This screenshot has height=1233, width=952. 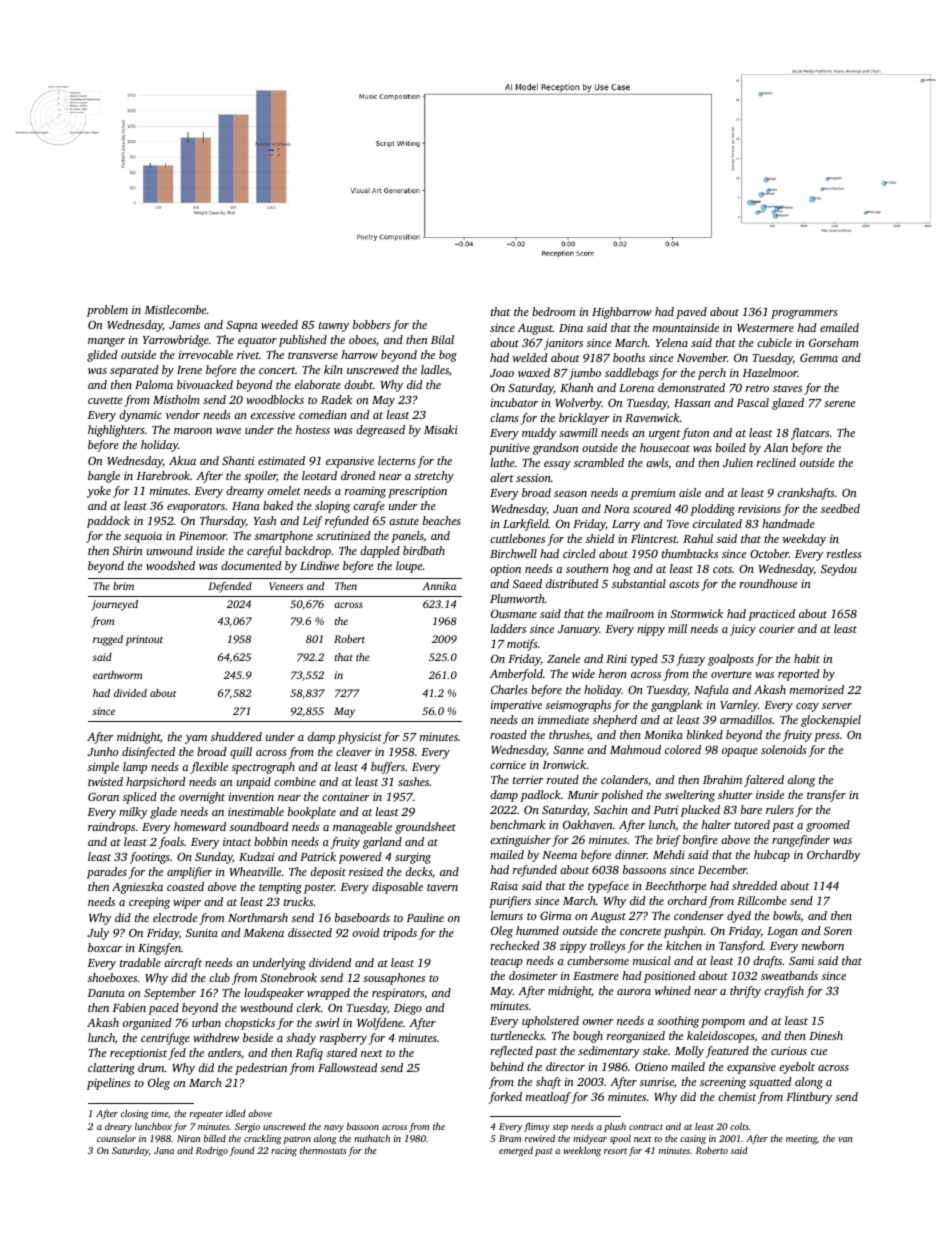 What do you see at coordinates (362, 917) in the screenshot?
I see `baseboards` at bounding box center [362, 917].
